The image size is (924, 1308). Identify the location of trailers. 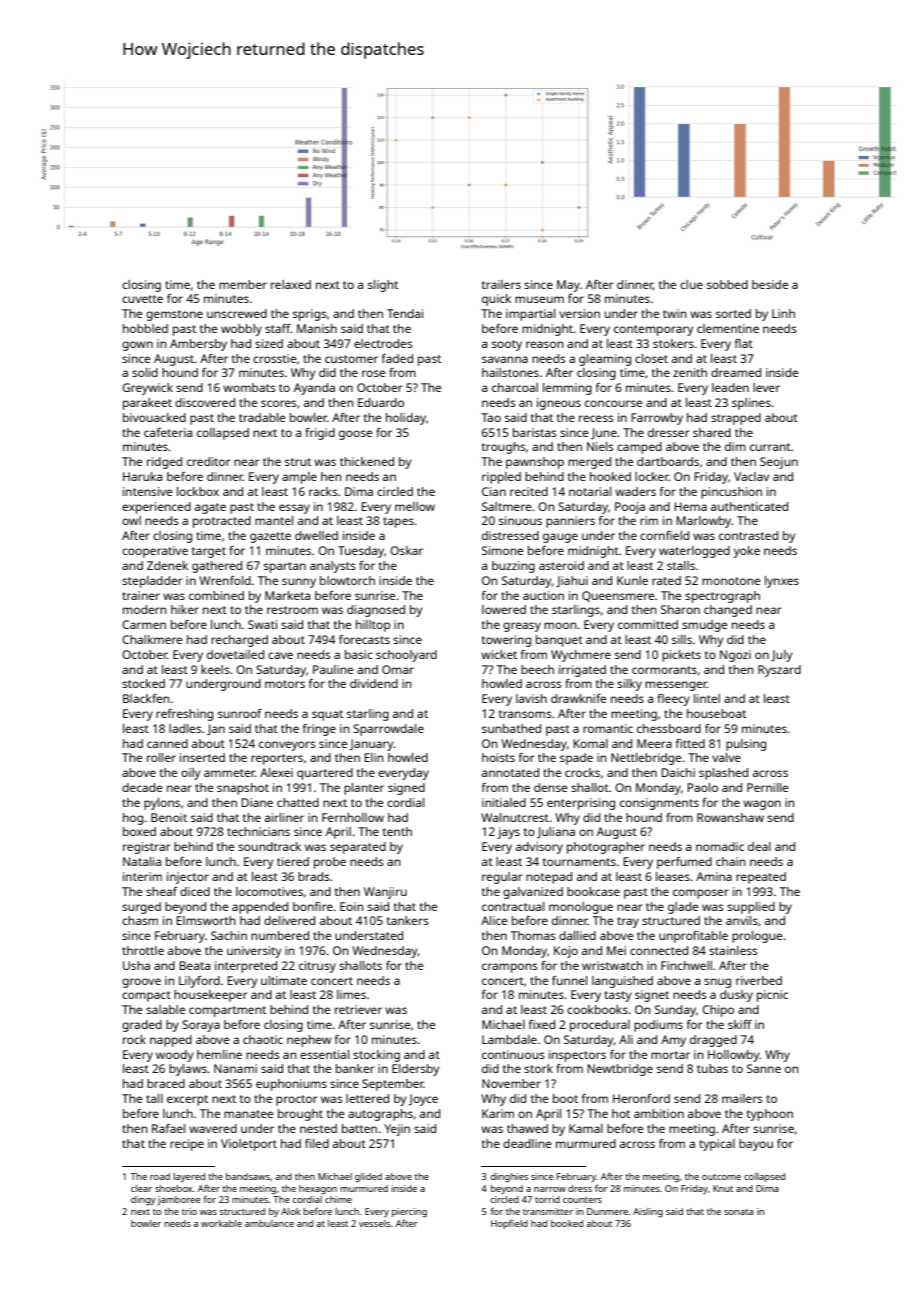
(501, 284).
